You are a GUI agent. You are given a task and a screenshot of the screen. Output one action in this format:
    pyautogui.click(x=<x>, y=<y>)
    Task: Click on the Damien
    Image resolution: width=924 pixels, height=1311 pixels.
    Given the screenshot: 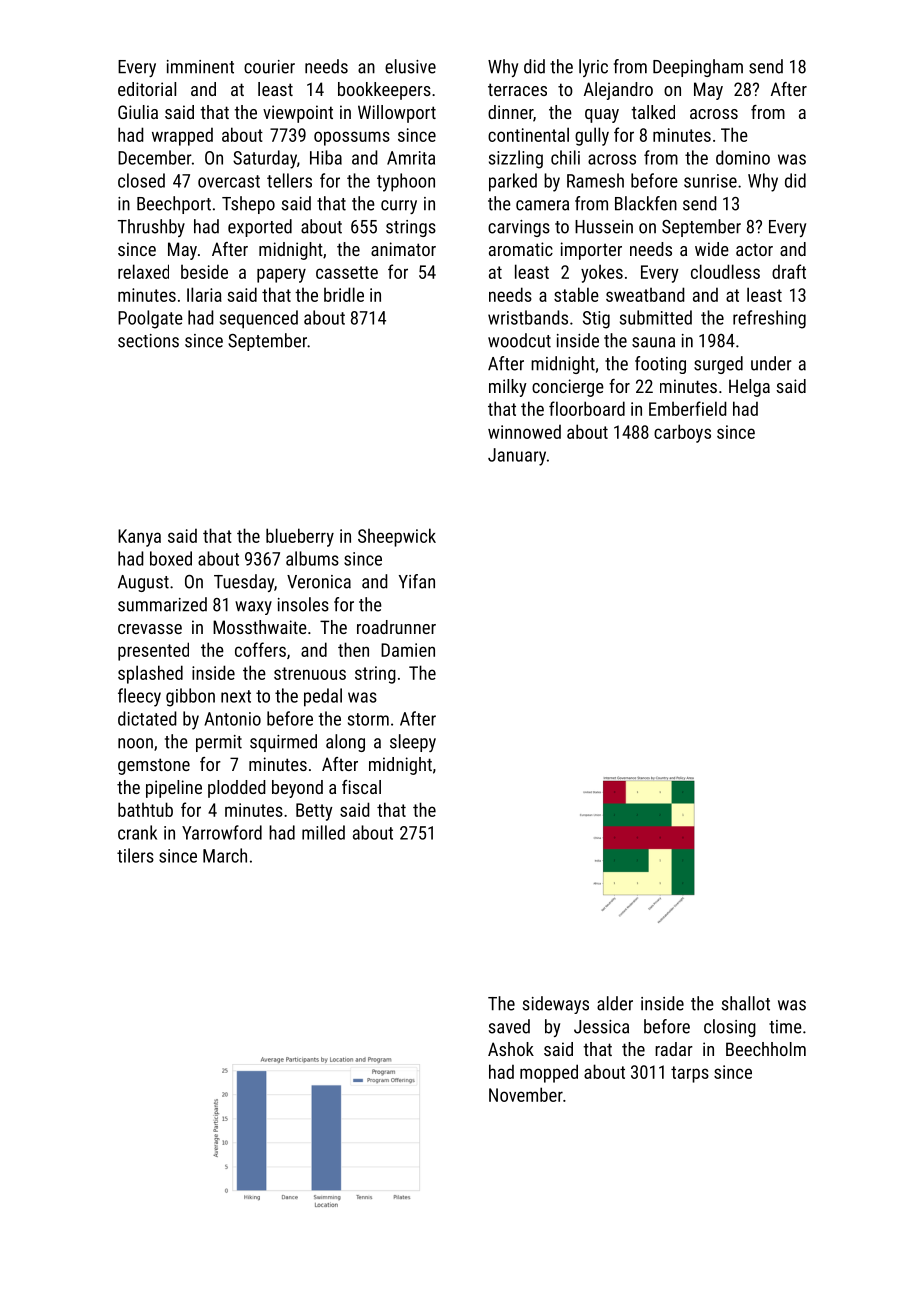 What is the action you would take?
    pyautogui.click(x=408, y=650)
